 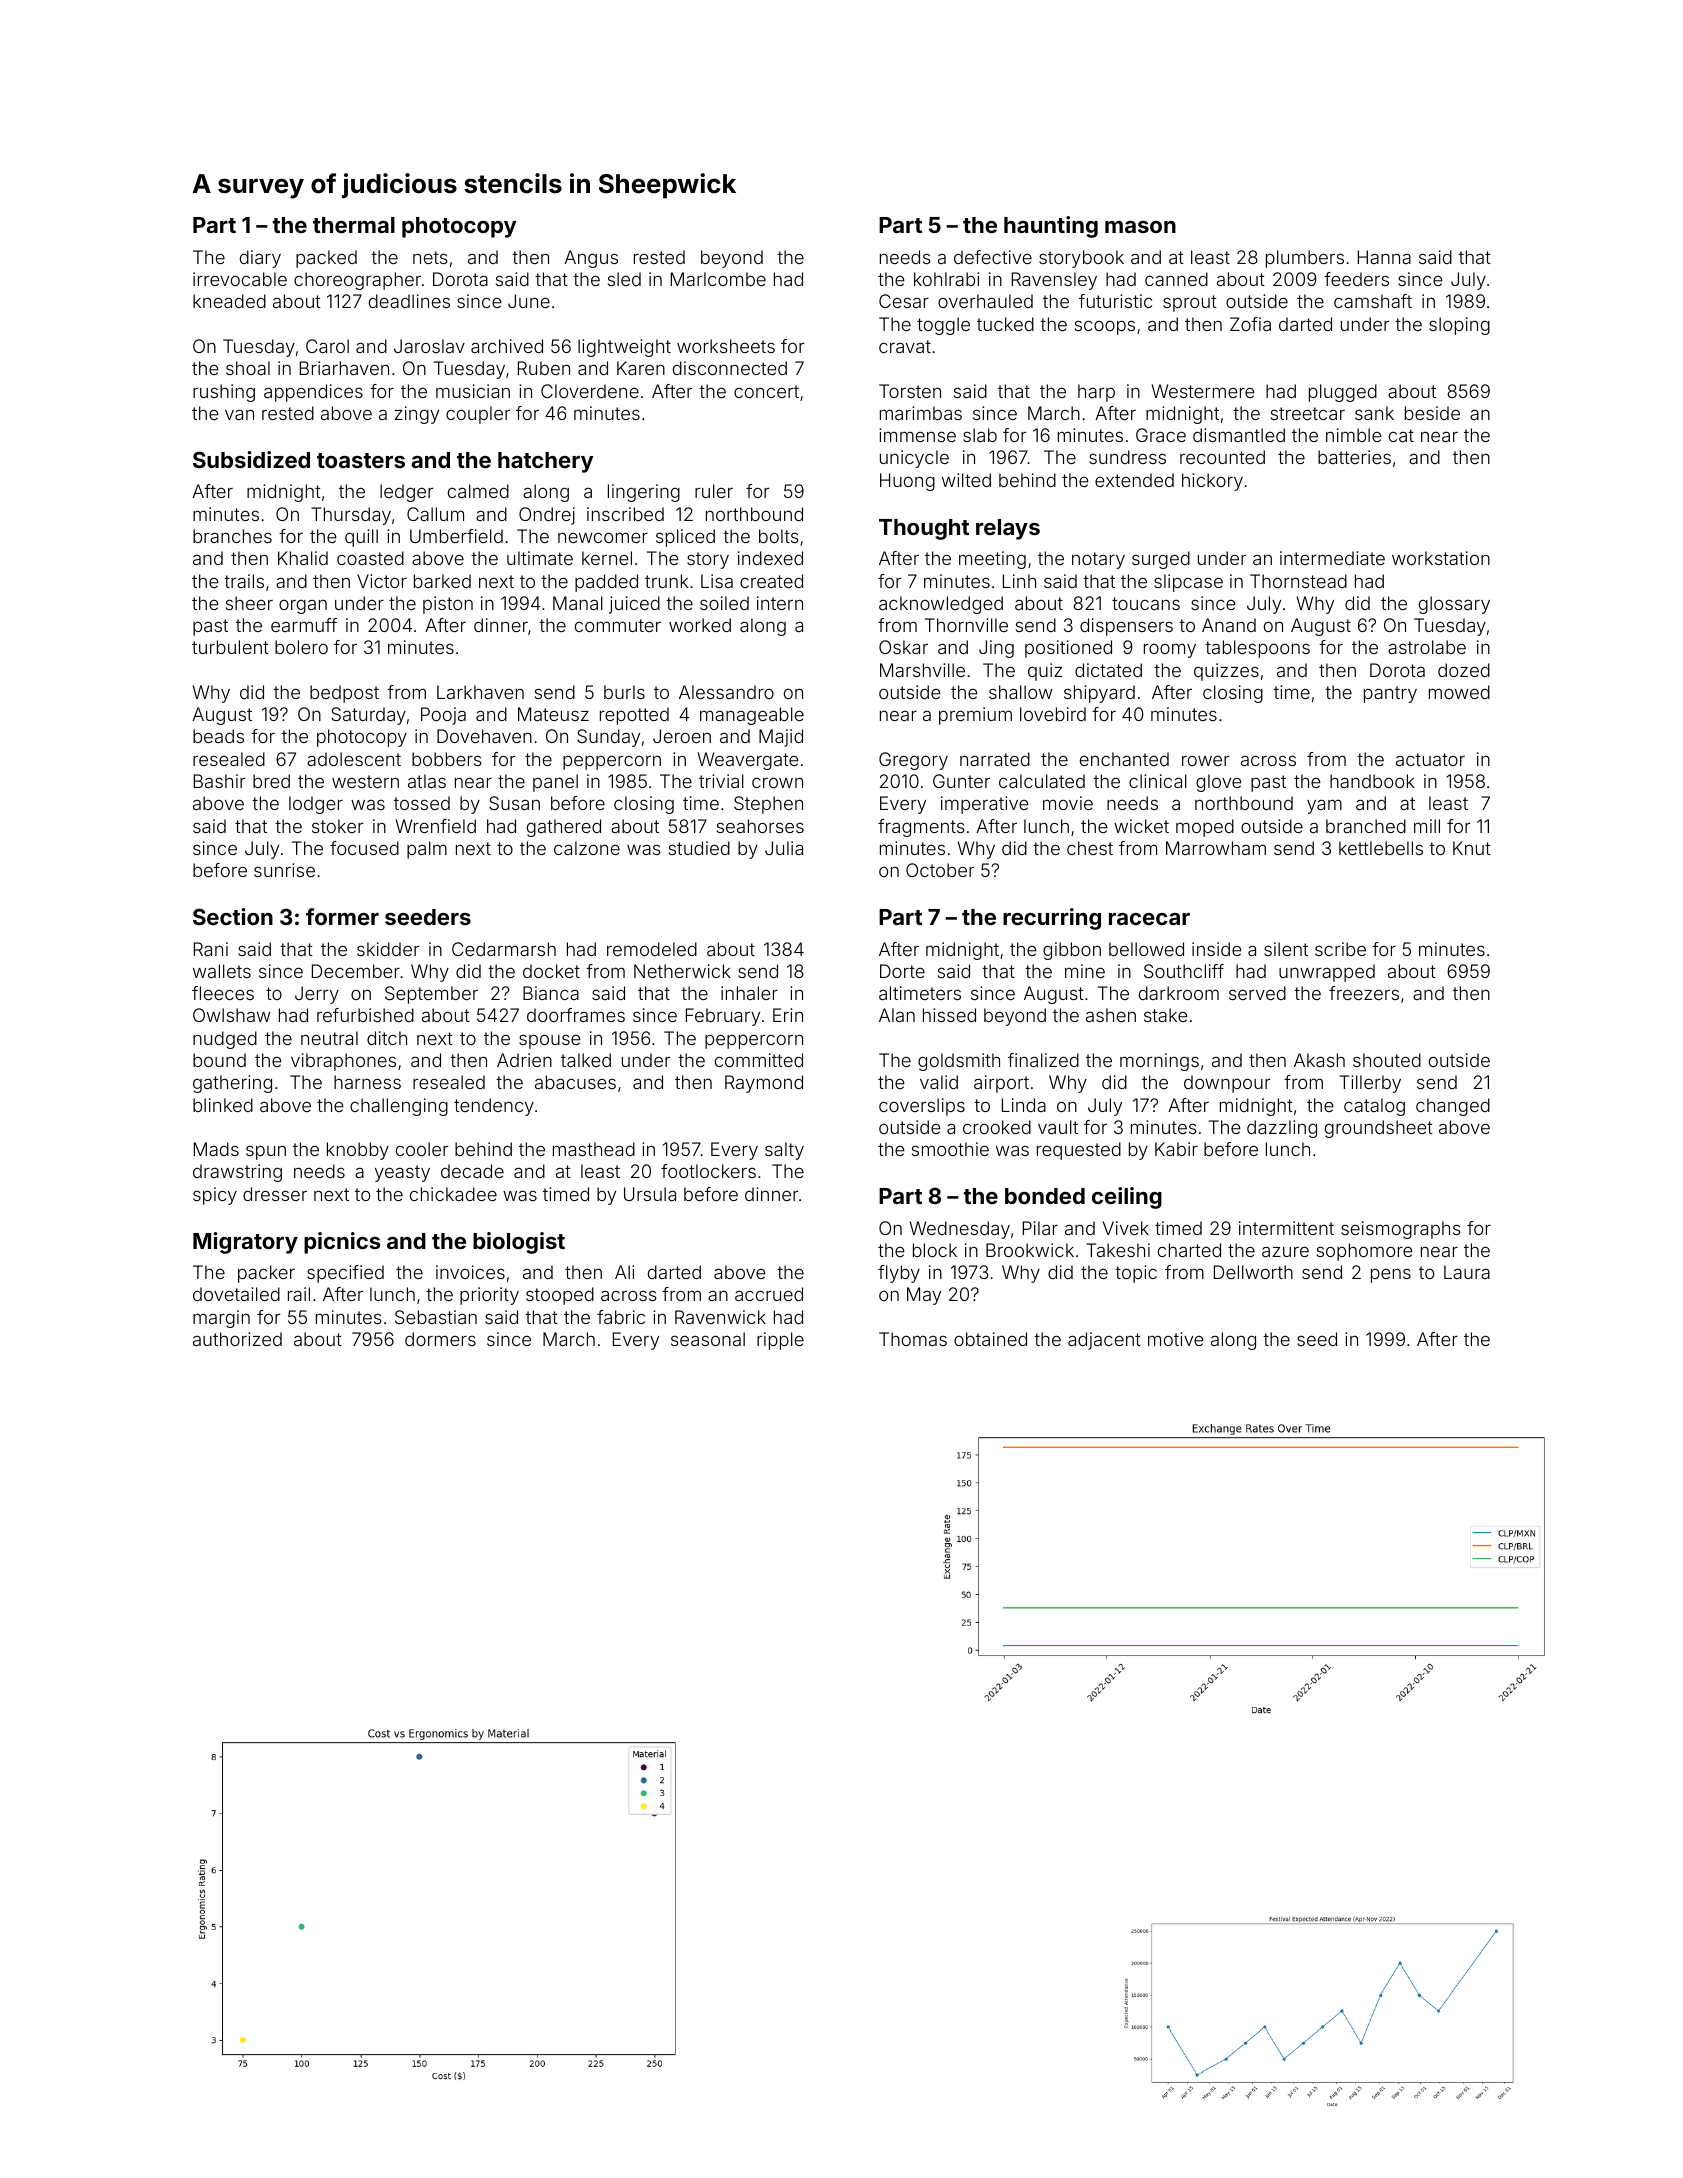 What do you see at coordinates (1140, 227) in the document?
I see `mason` at bounding box center [1140, 227].
